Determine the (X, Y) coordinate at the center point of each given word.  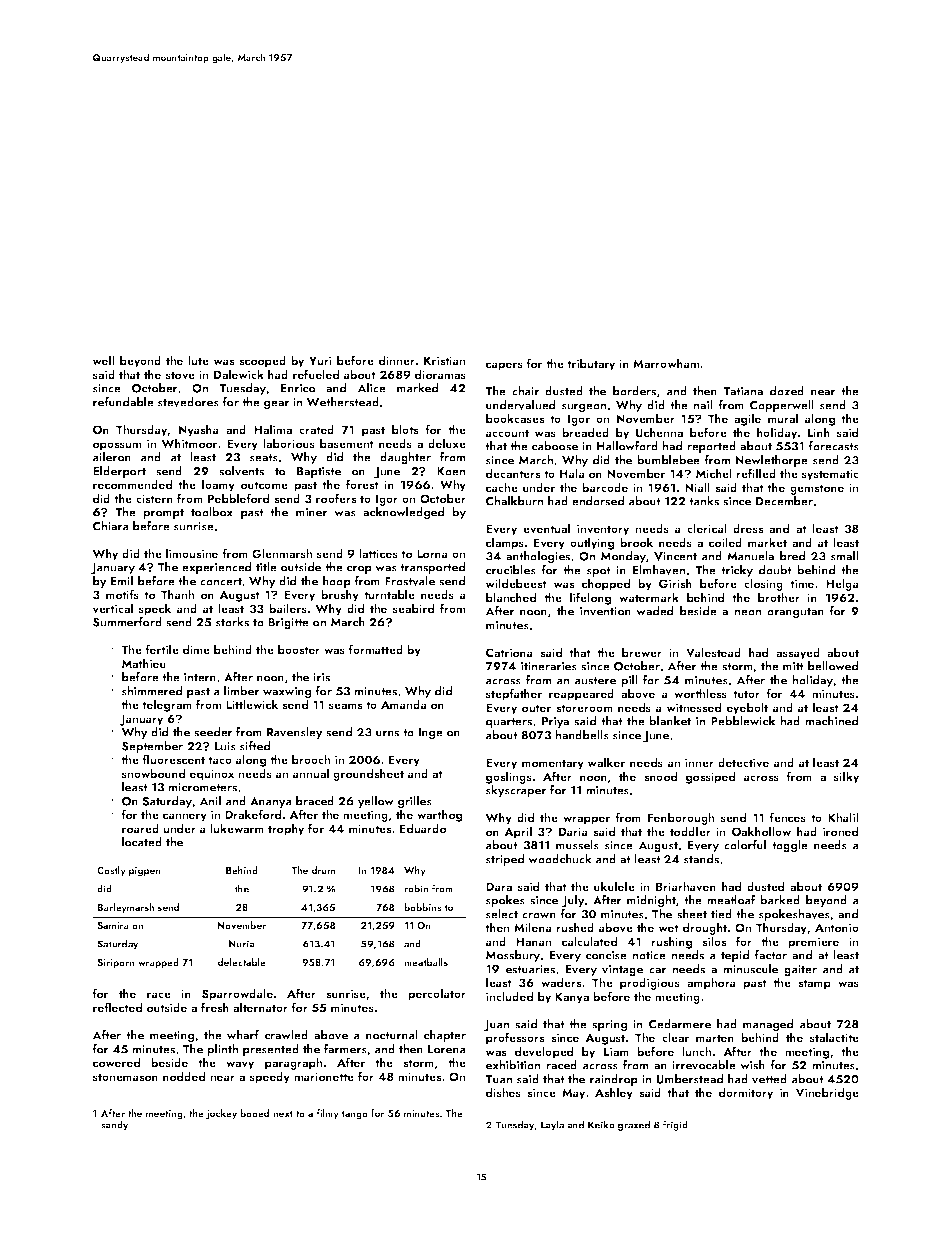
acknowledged (403, 513)
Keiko (601, 1124)
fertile (162, 649)
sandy (114, 1125)
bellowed (833, 666)
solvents (241, 471)
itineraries (549, 666)
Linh (819, 432)
